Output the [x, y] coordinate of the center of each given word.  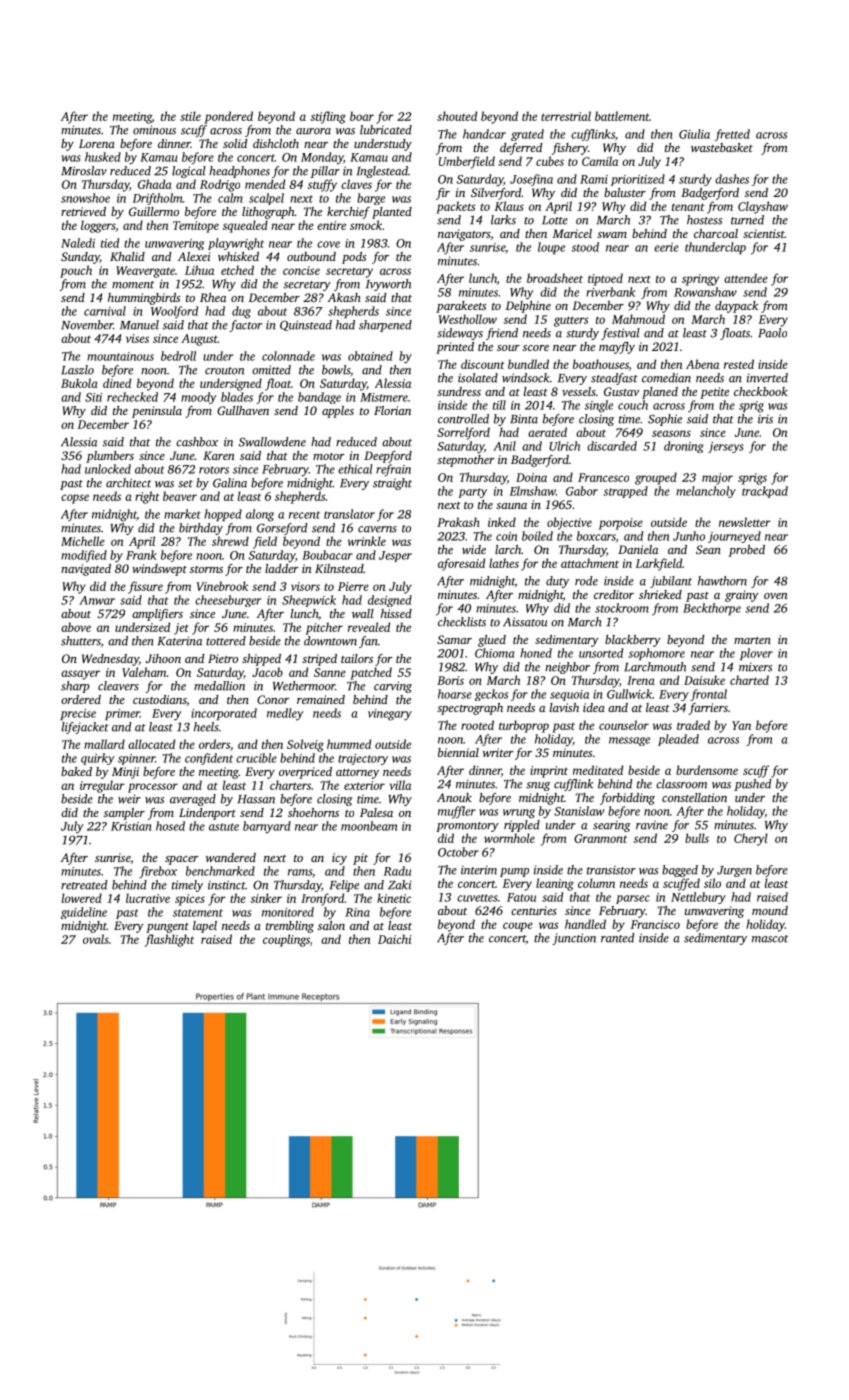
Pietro [223, 658]
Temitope [196, 227]
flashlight [169, 940]
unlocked [108, 469]
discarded [612, 446]
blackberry [633, 641]
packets [455, 207]
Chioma [494, 653]
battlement [622, 116]
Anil [504, 446]
